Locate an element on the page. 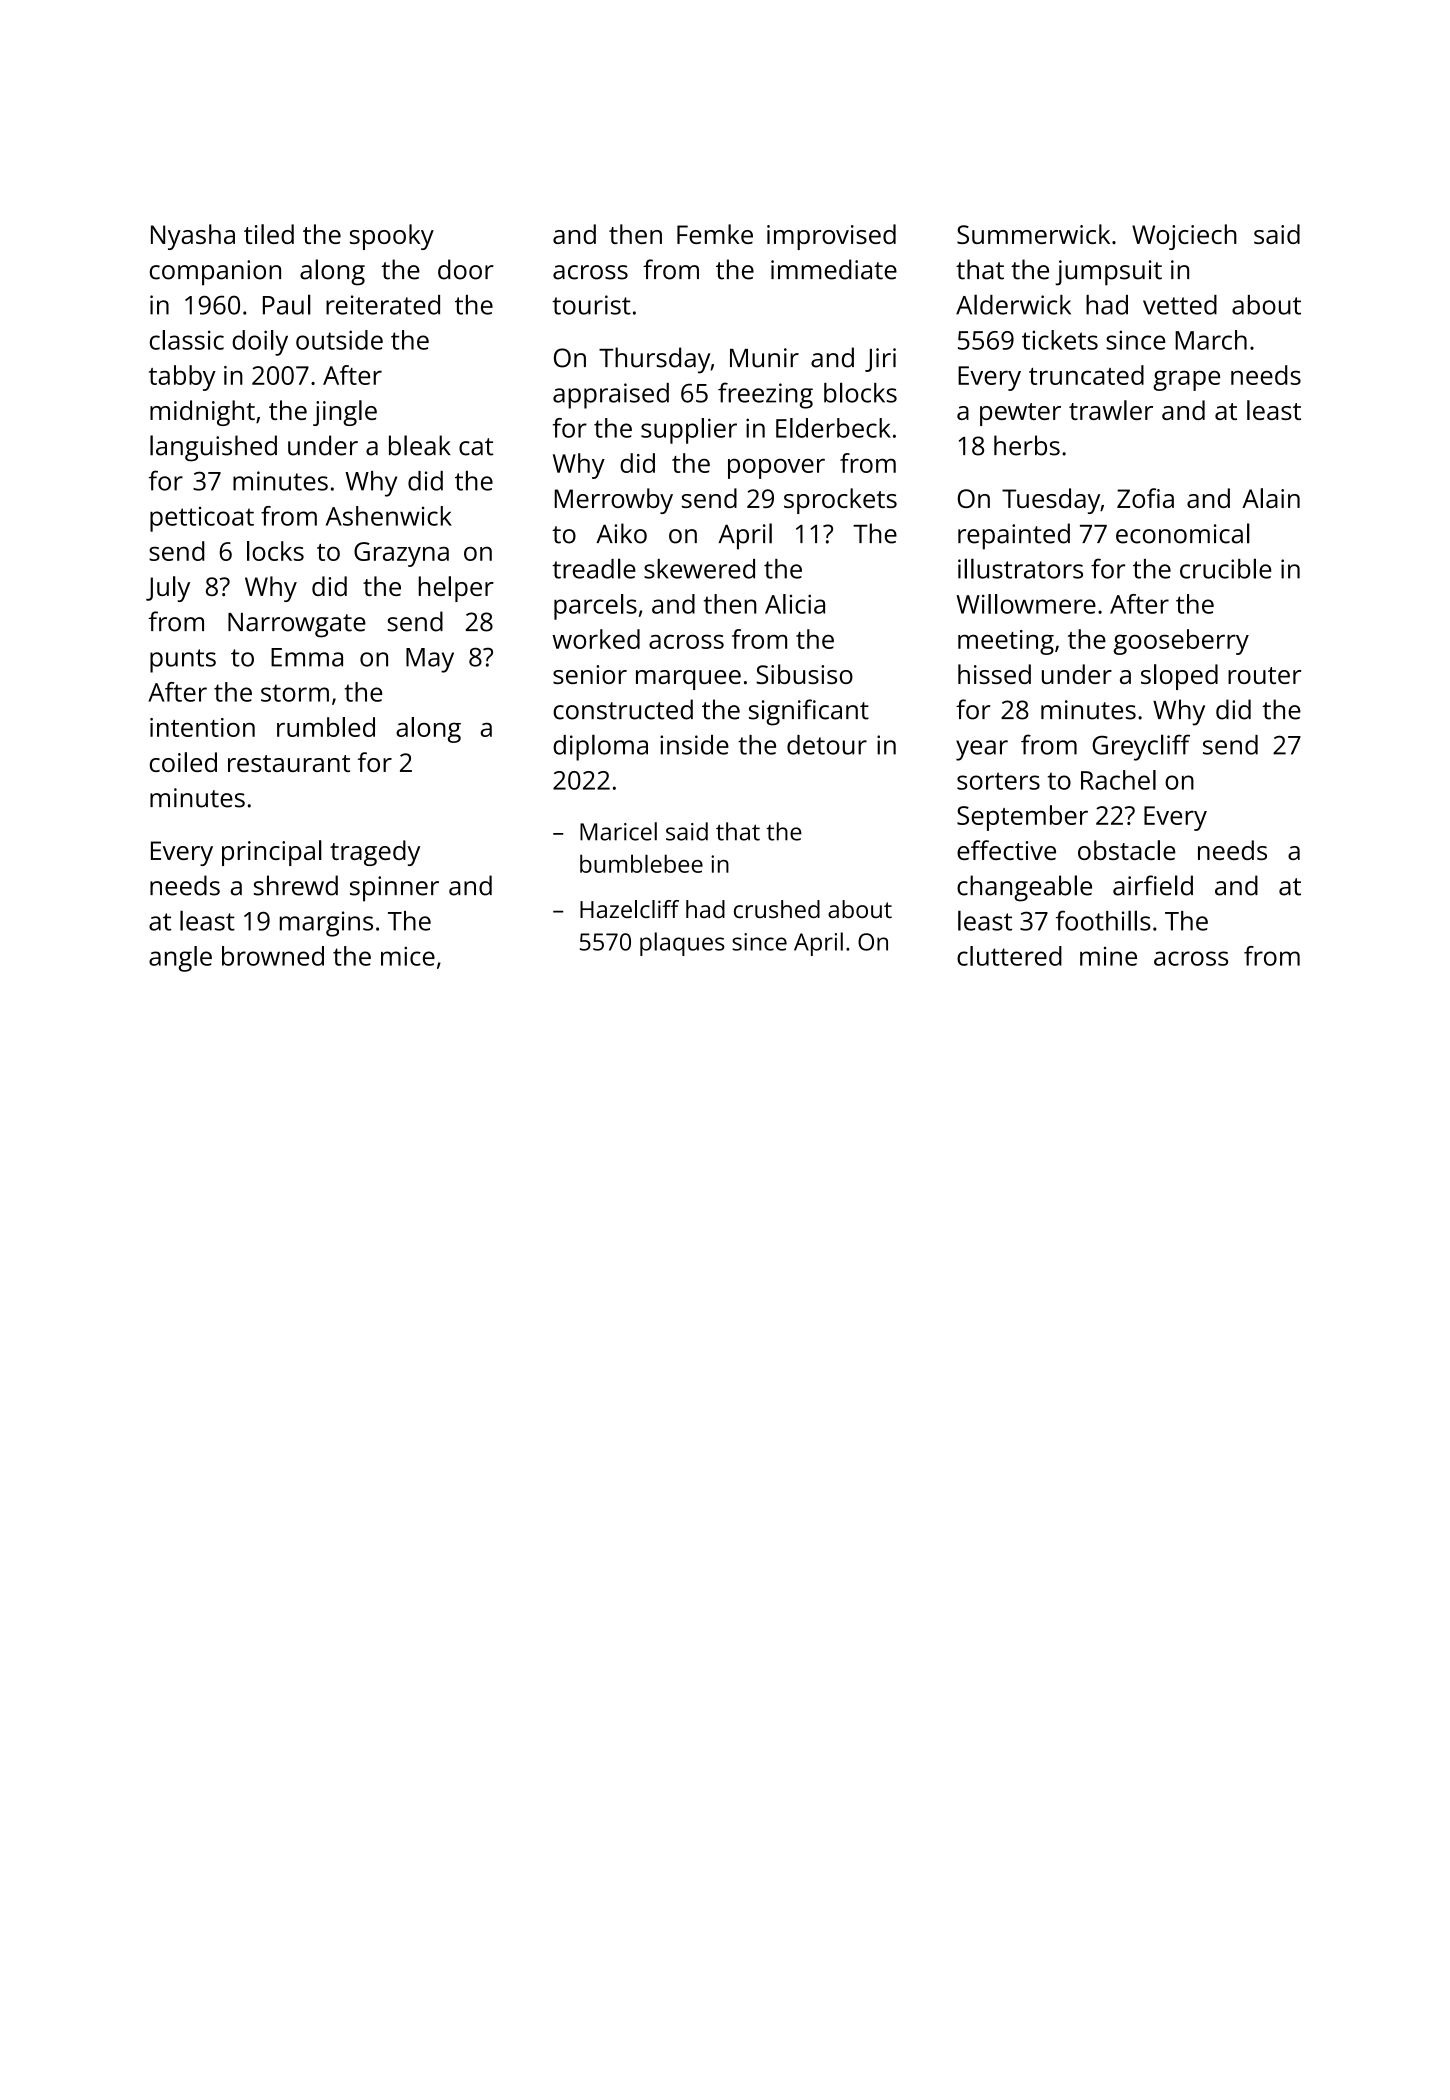 The height and width of the image is (2100, 1450). sorters is located at coordinates (998, 781).
